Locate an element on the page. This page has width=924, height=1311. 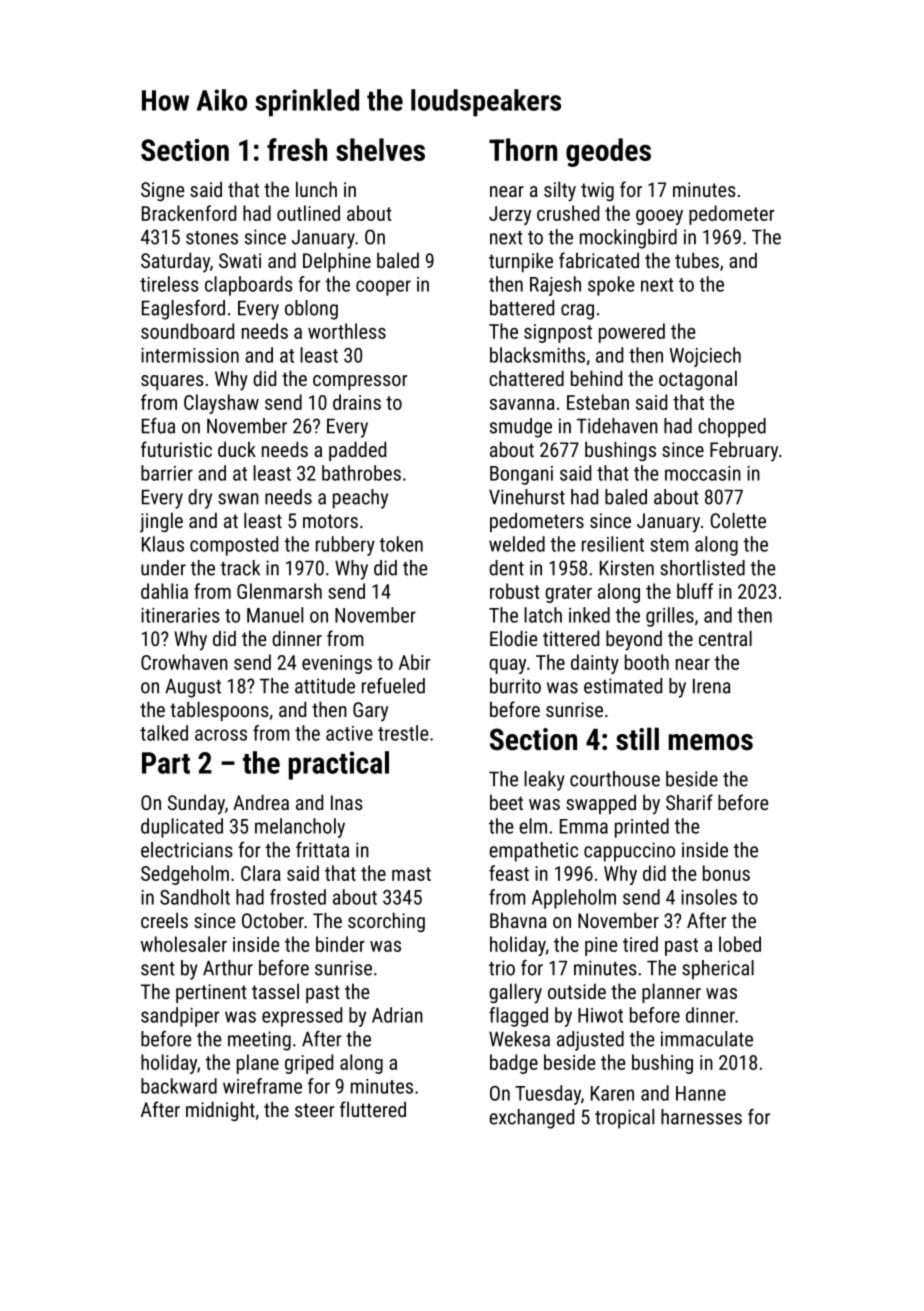
tubes is located at coordinates (697, 260).
